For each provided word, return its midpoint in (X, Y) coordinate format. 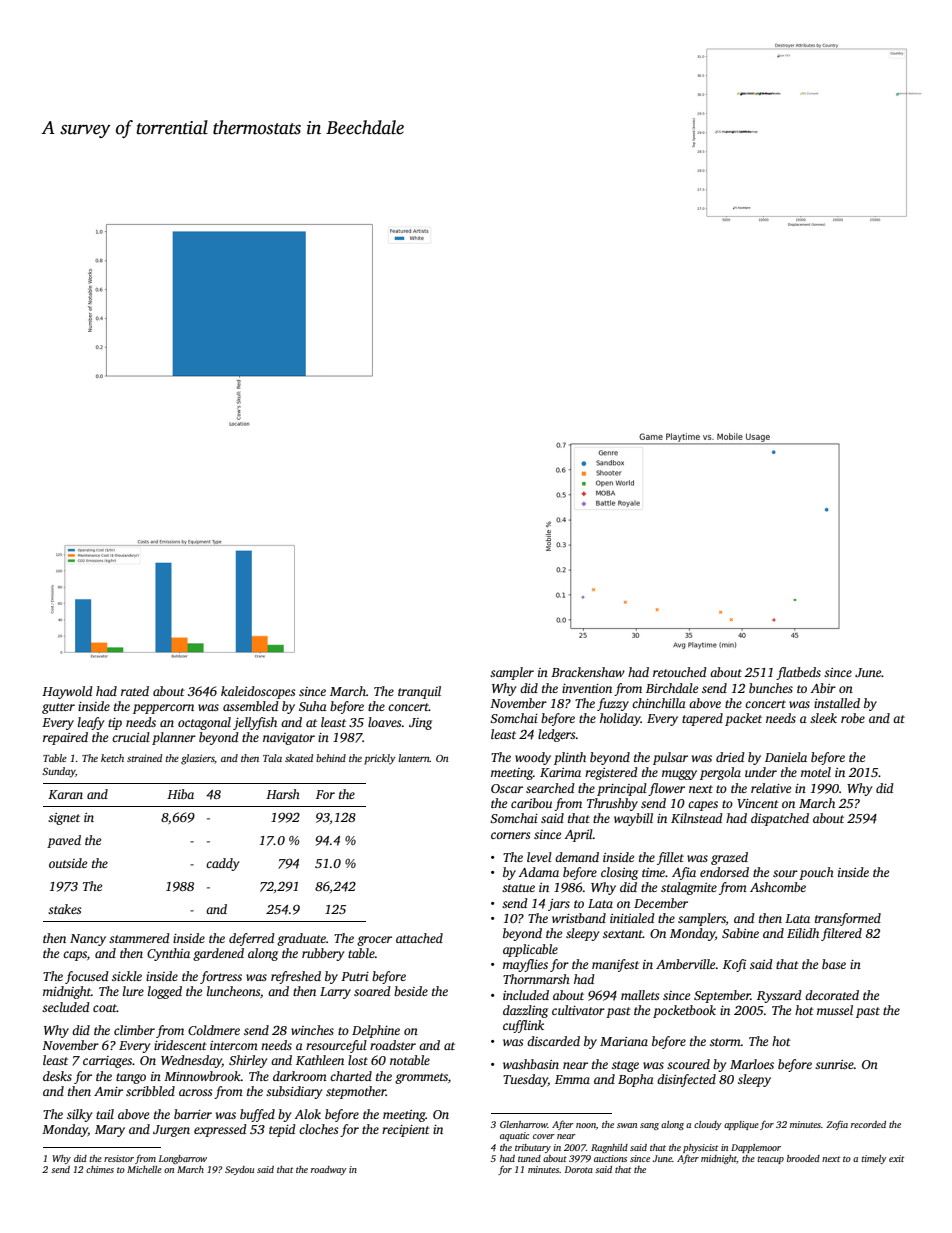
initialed (632, 918)
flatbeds (798, 673)
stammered (139, 938)
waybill (633, 819)
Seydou (239, 1170)
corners (510, 835)
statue (518, 888)
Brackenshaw (588, 672)
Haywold (67, 692)
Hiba (180, 794)
